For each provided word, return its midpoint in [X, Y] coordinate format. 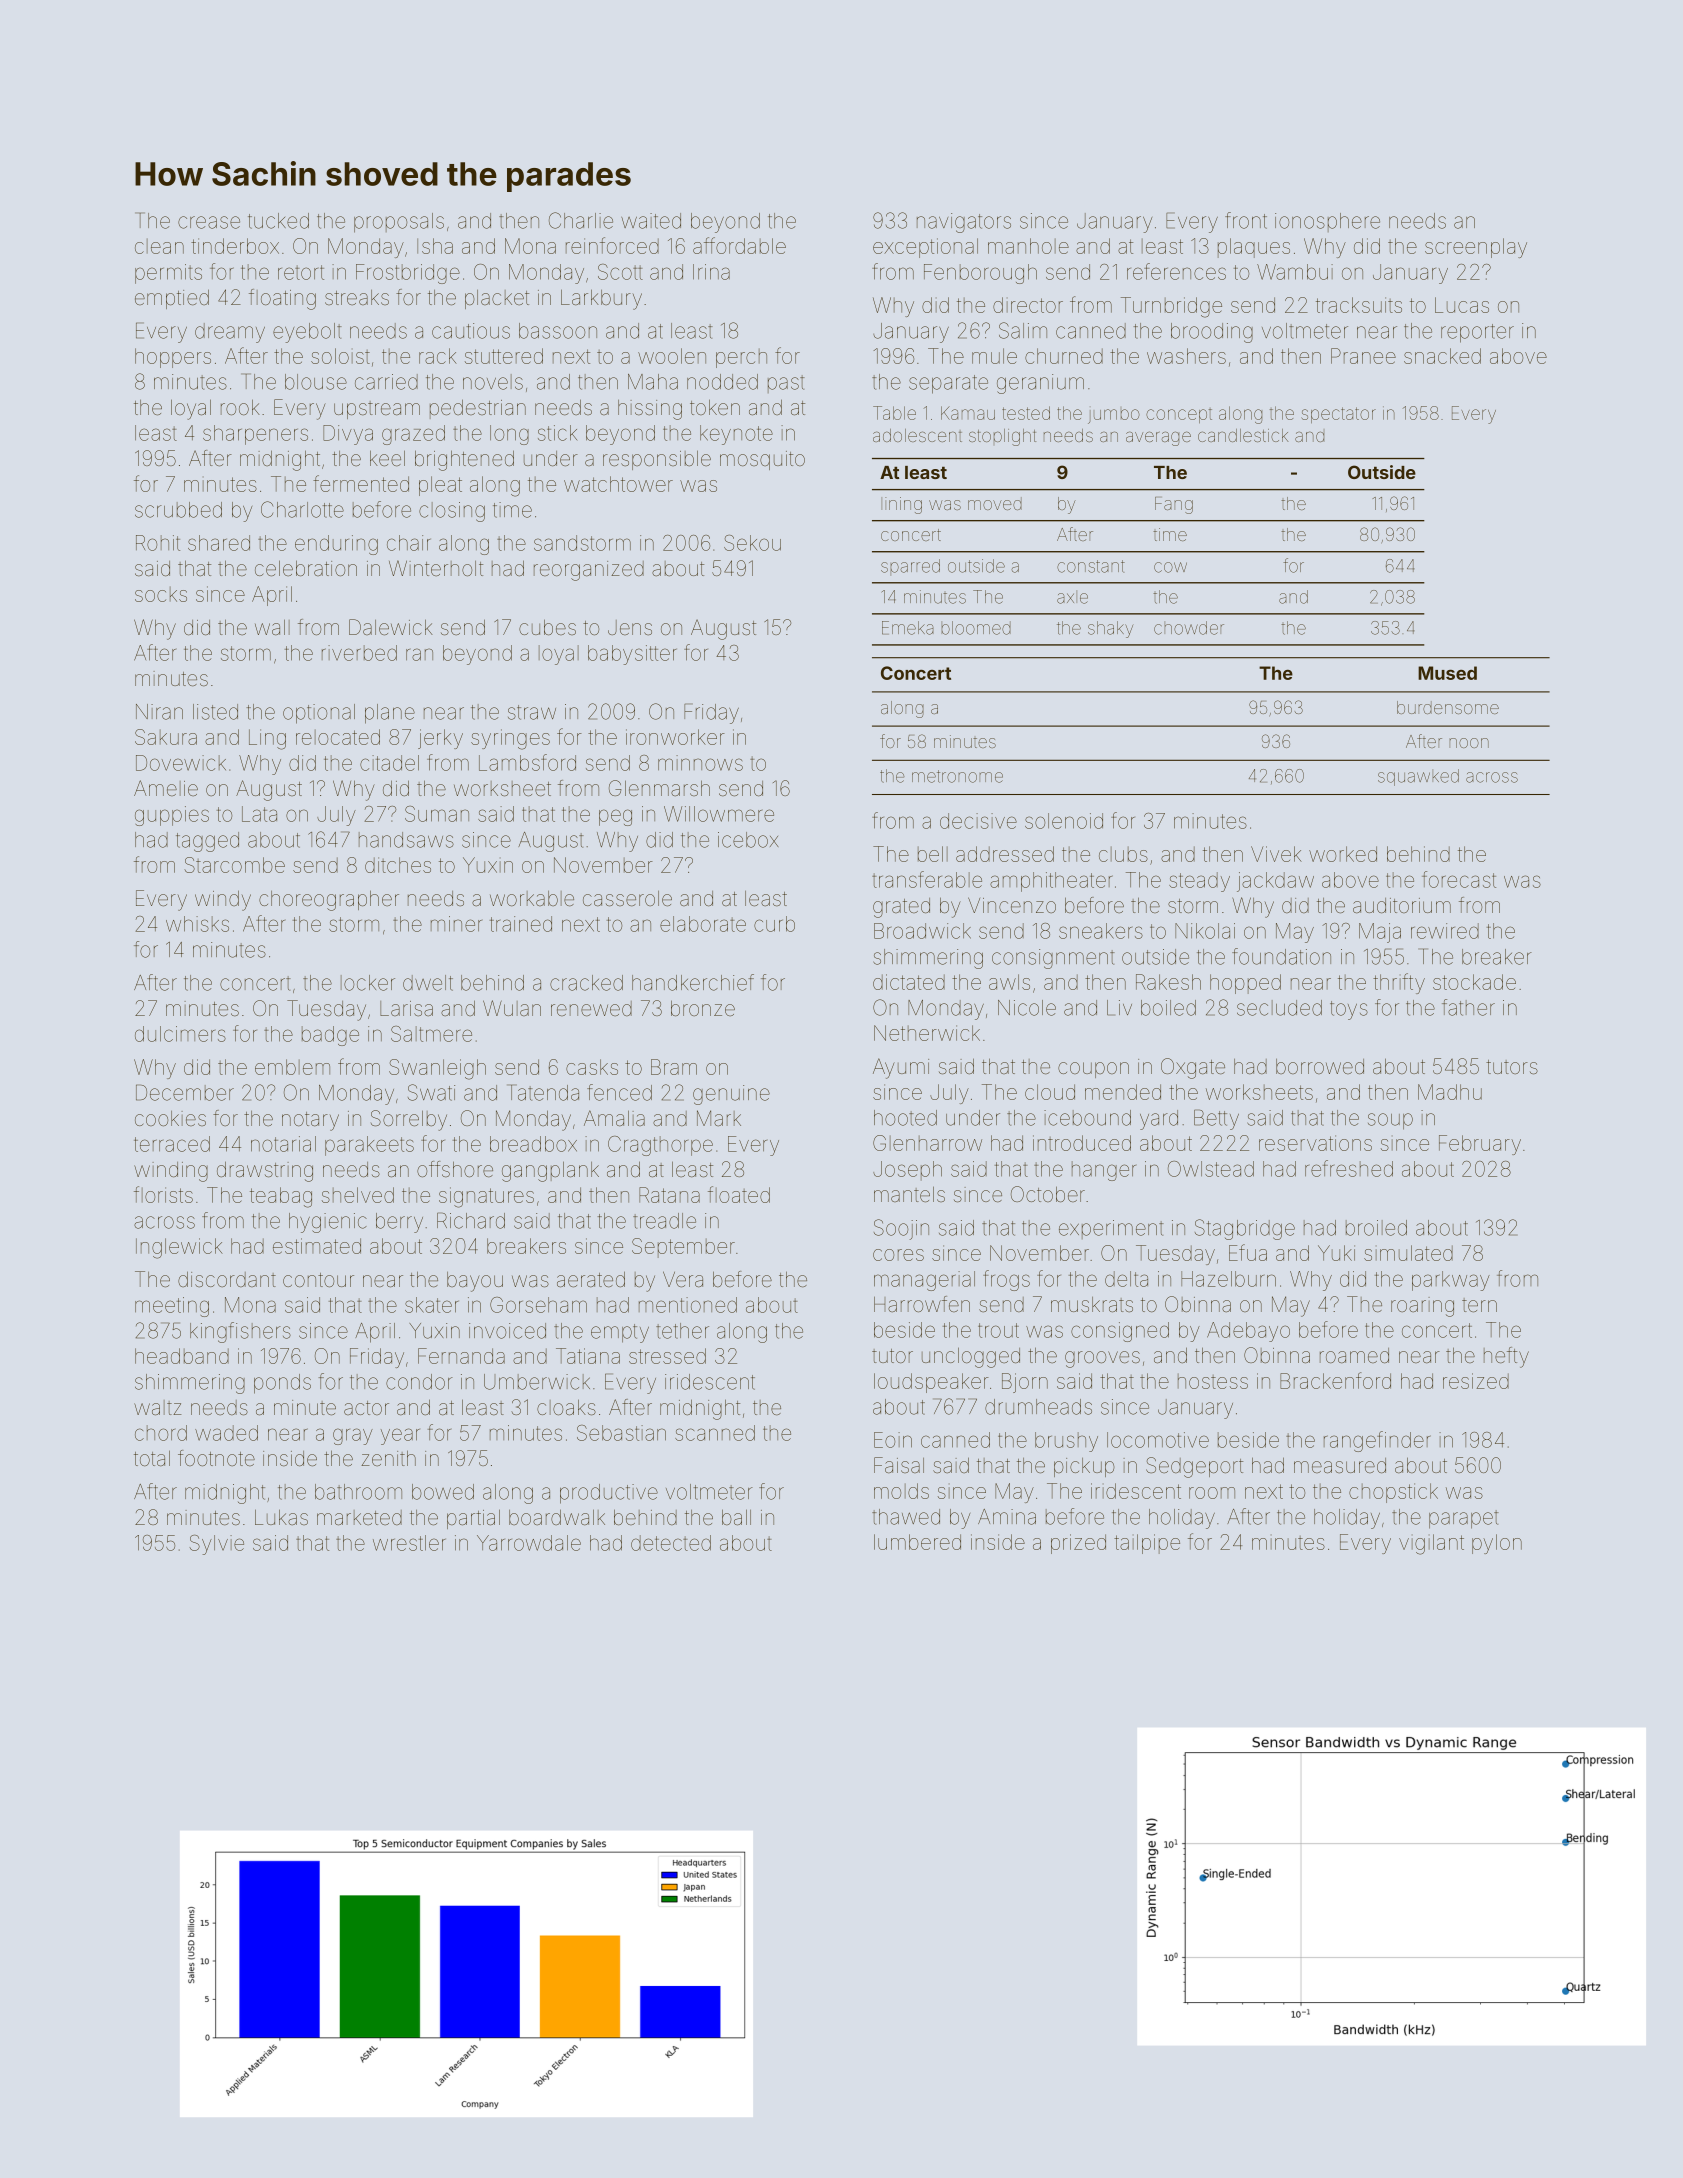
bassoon [558, 331]
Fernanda [461, 1356]
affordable [739, 245]
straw [532, 712]
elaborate [703, 924]
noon [1469, 743]
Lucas [1462, 305]
